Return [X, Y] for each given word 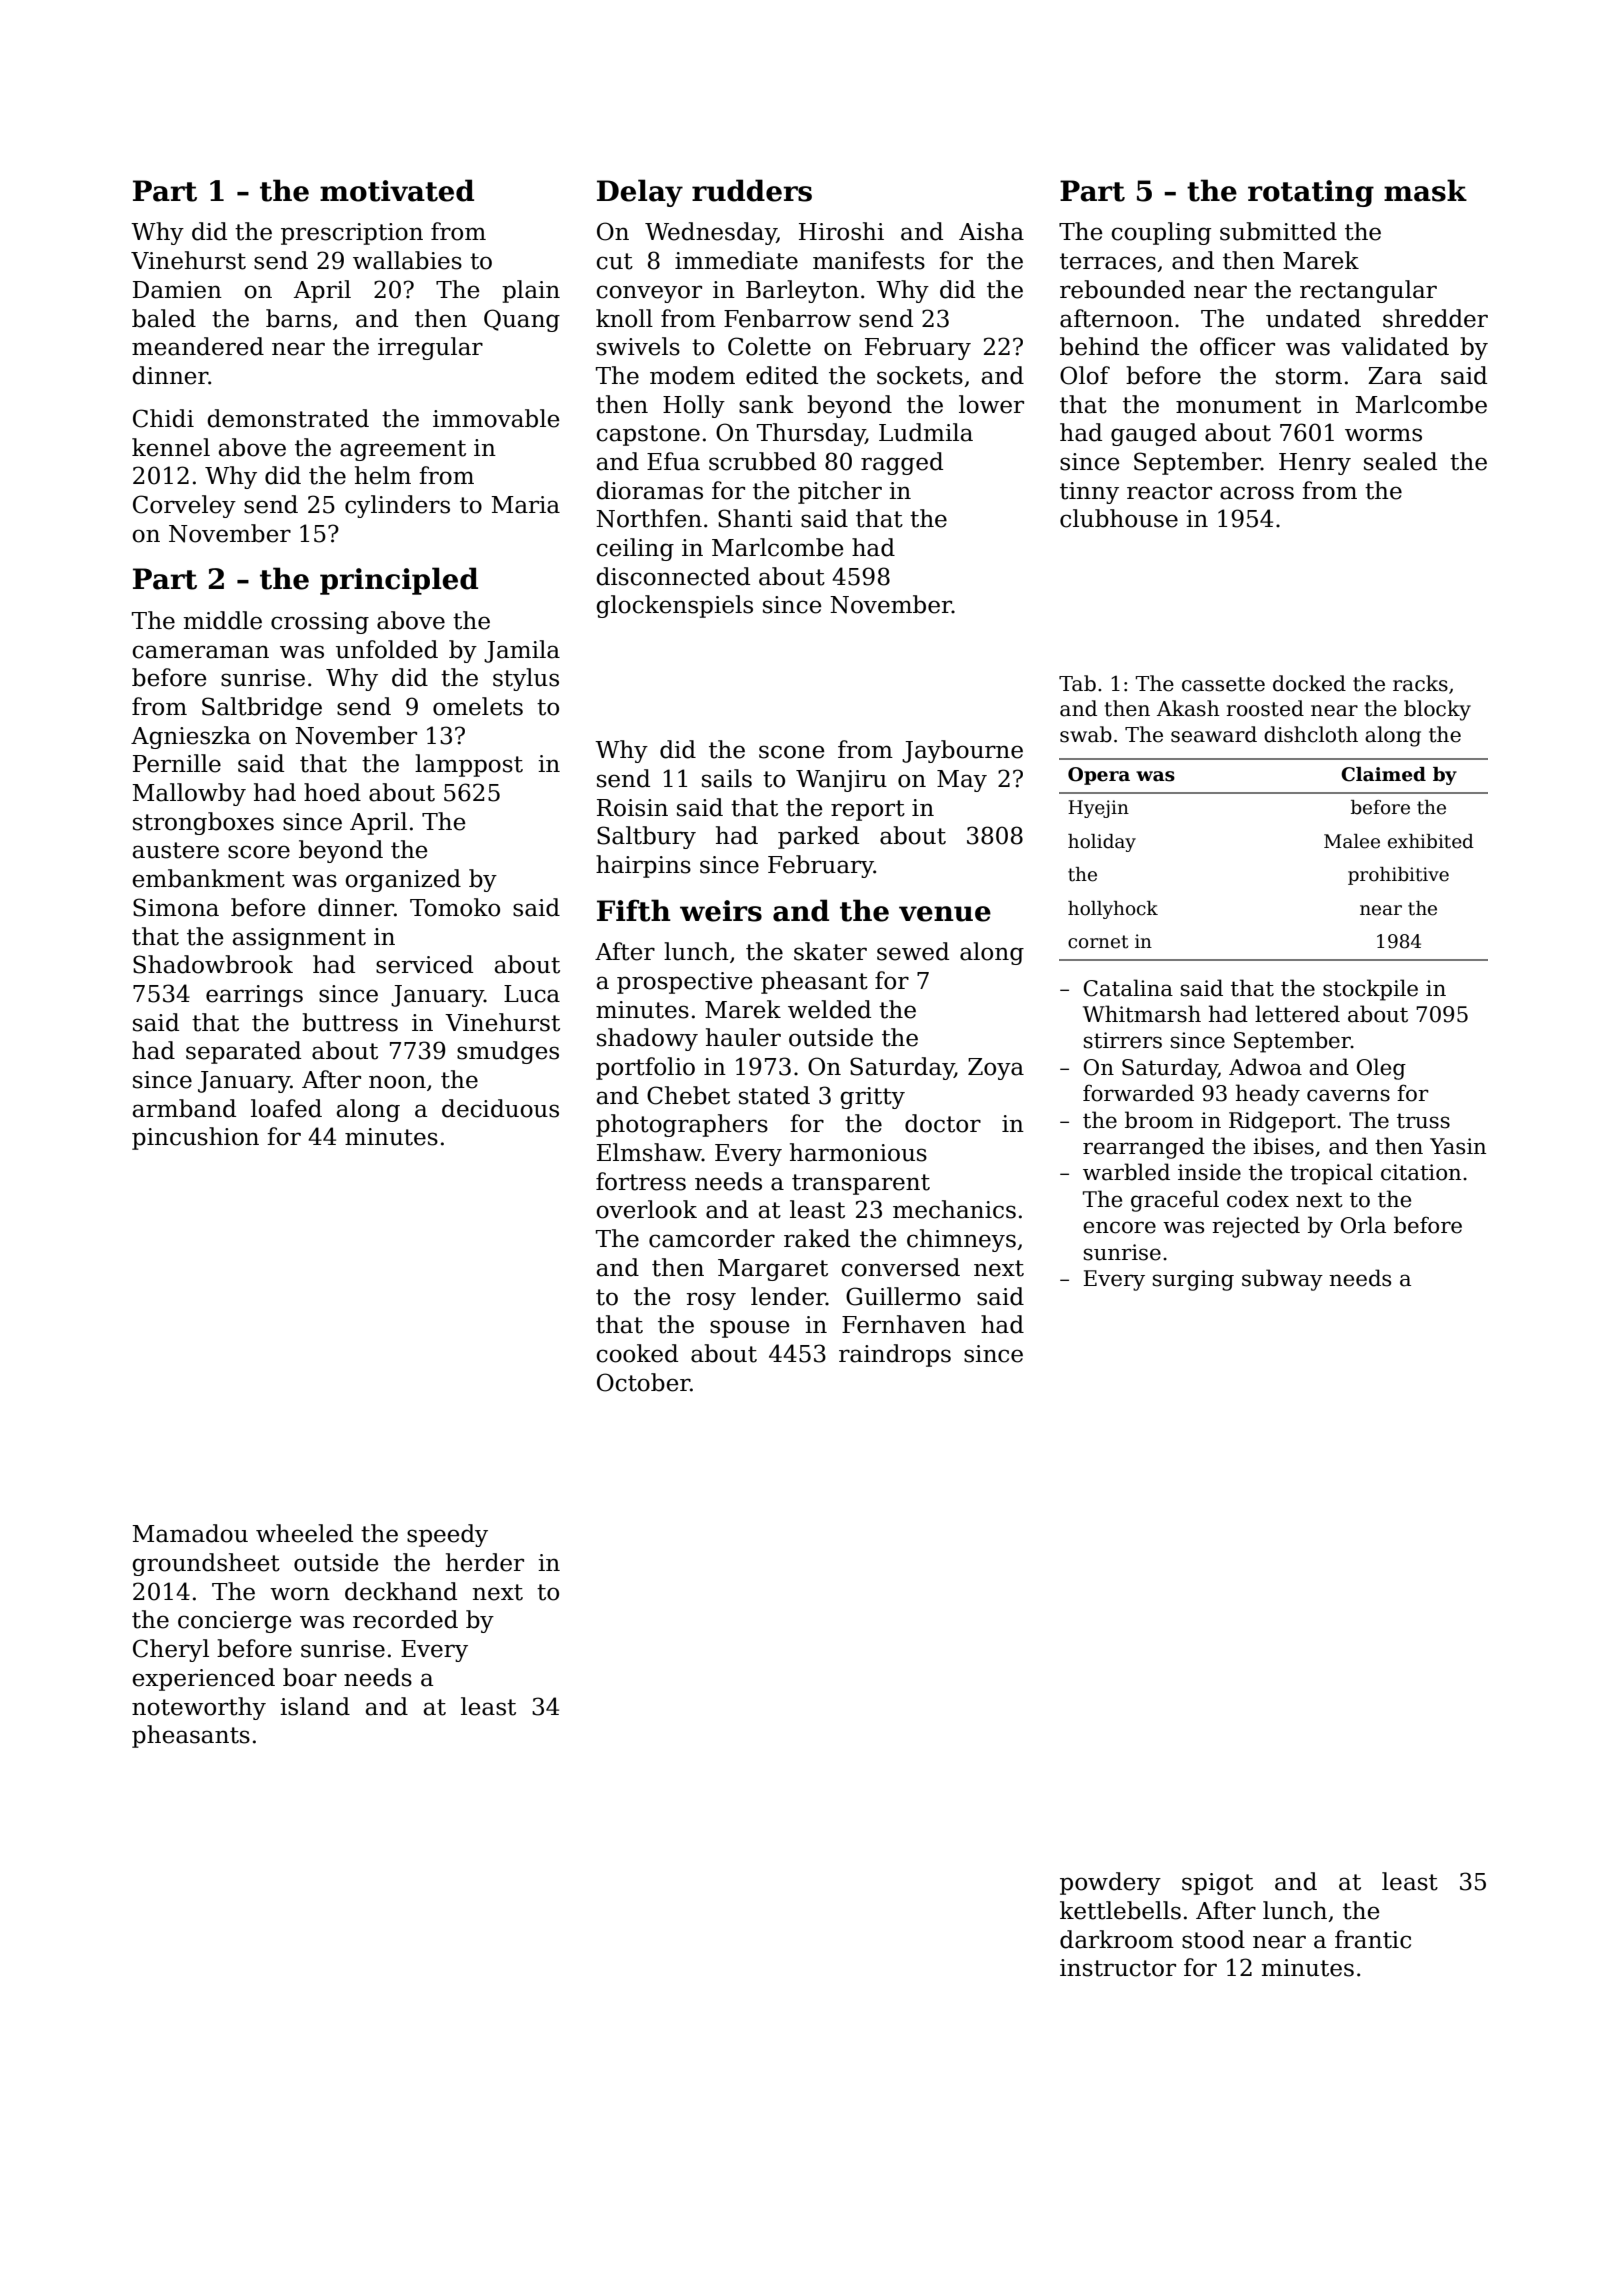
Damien [177, 290]
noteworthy [199, 1708]
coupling [1161, 233]
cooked [637, 1353]
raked [817, 1238]
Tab [1077, 683]
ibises [1283, 1146]
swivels [638, 346]
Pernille [177, 763]
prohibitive [1398, 876]
